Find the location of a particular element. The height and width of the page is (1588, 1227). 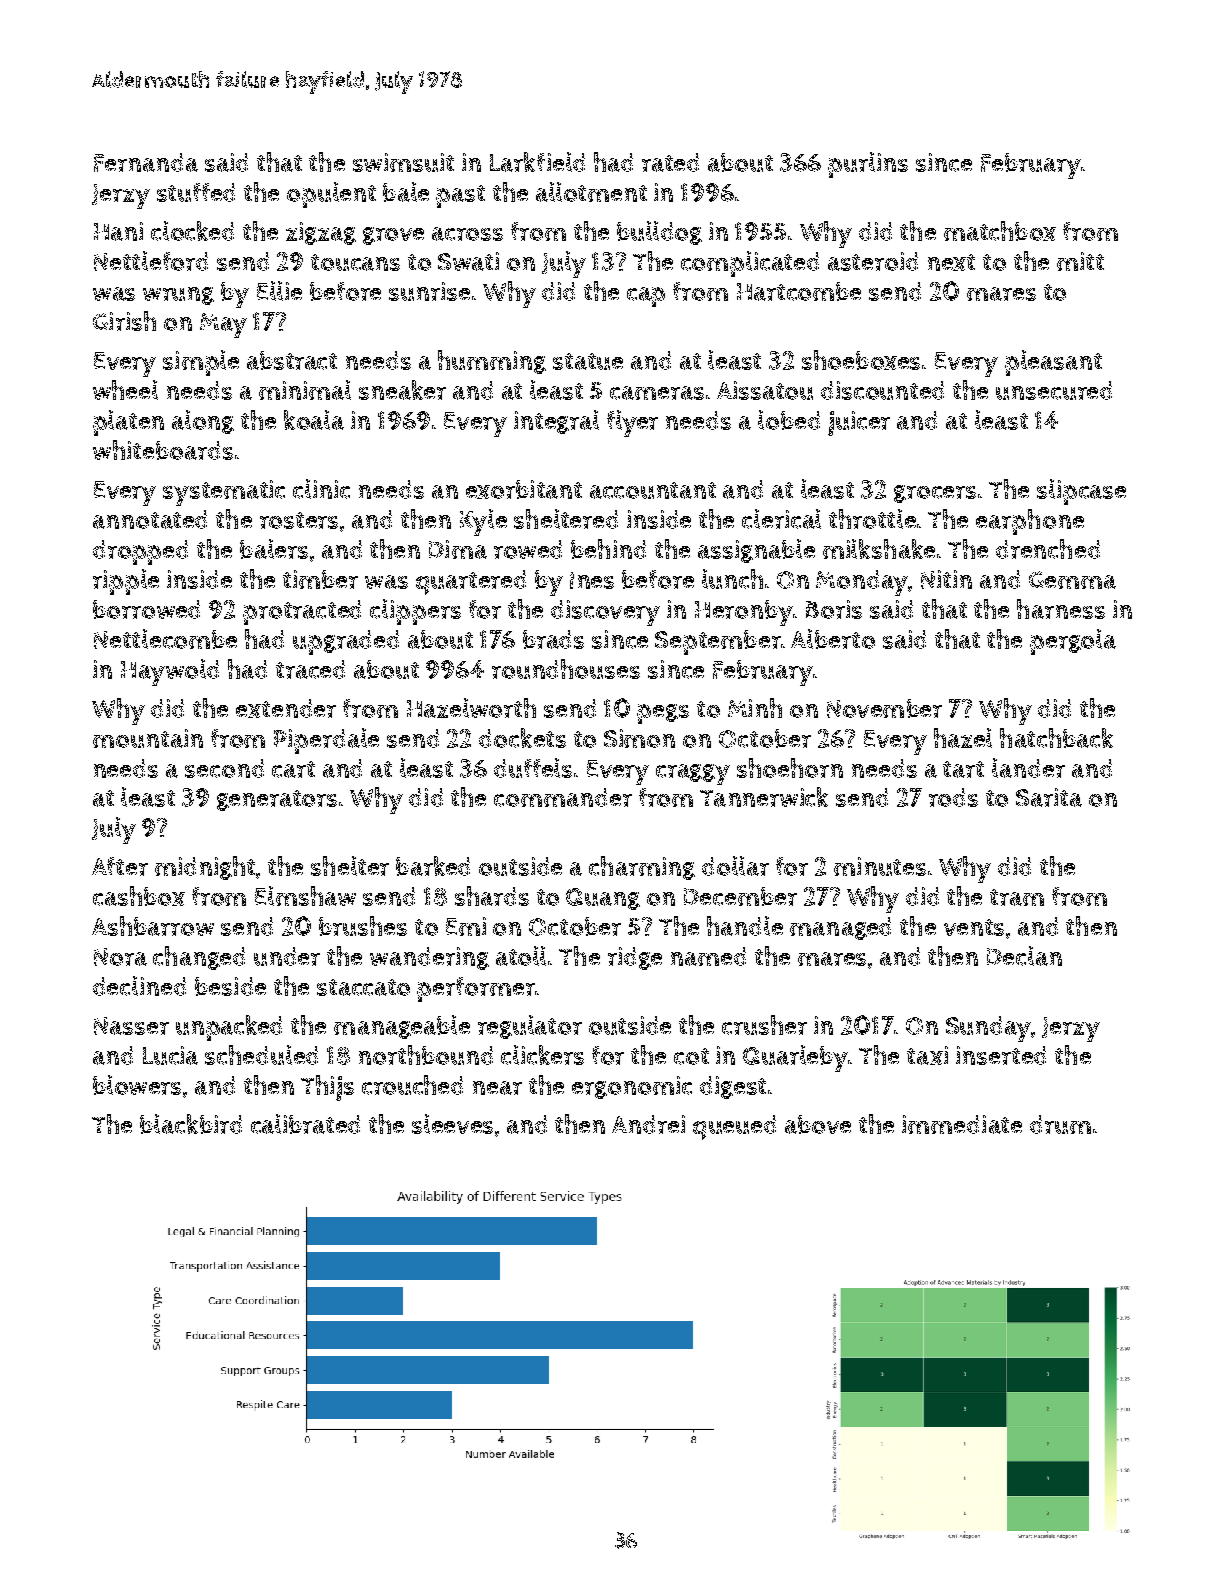

sleeves is located at coordinates (452, 1124).
